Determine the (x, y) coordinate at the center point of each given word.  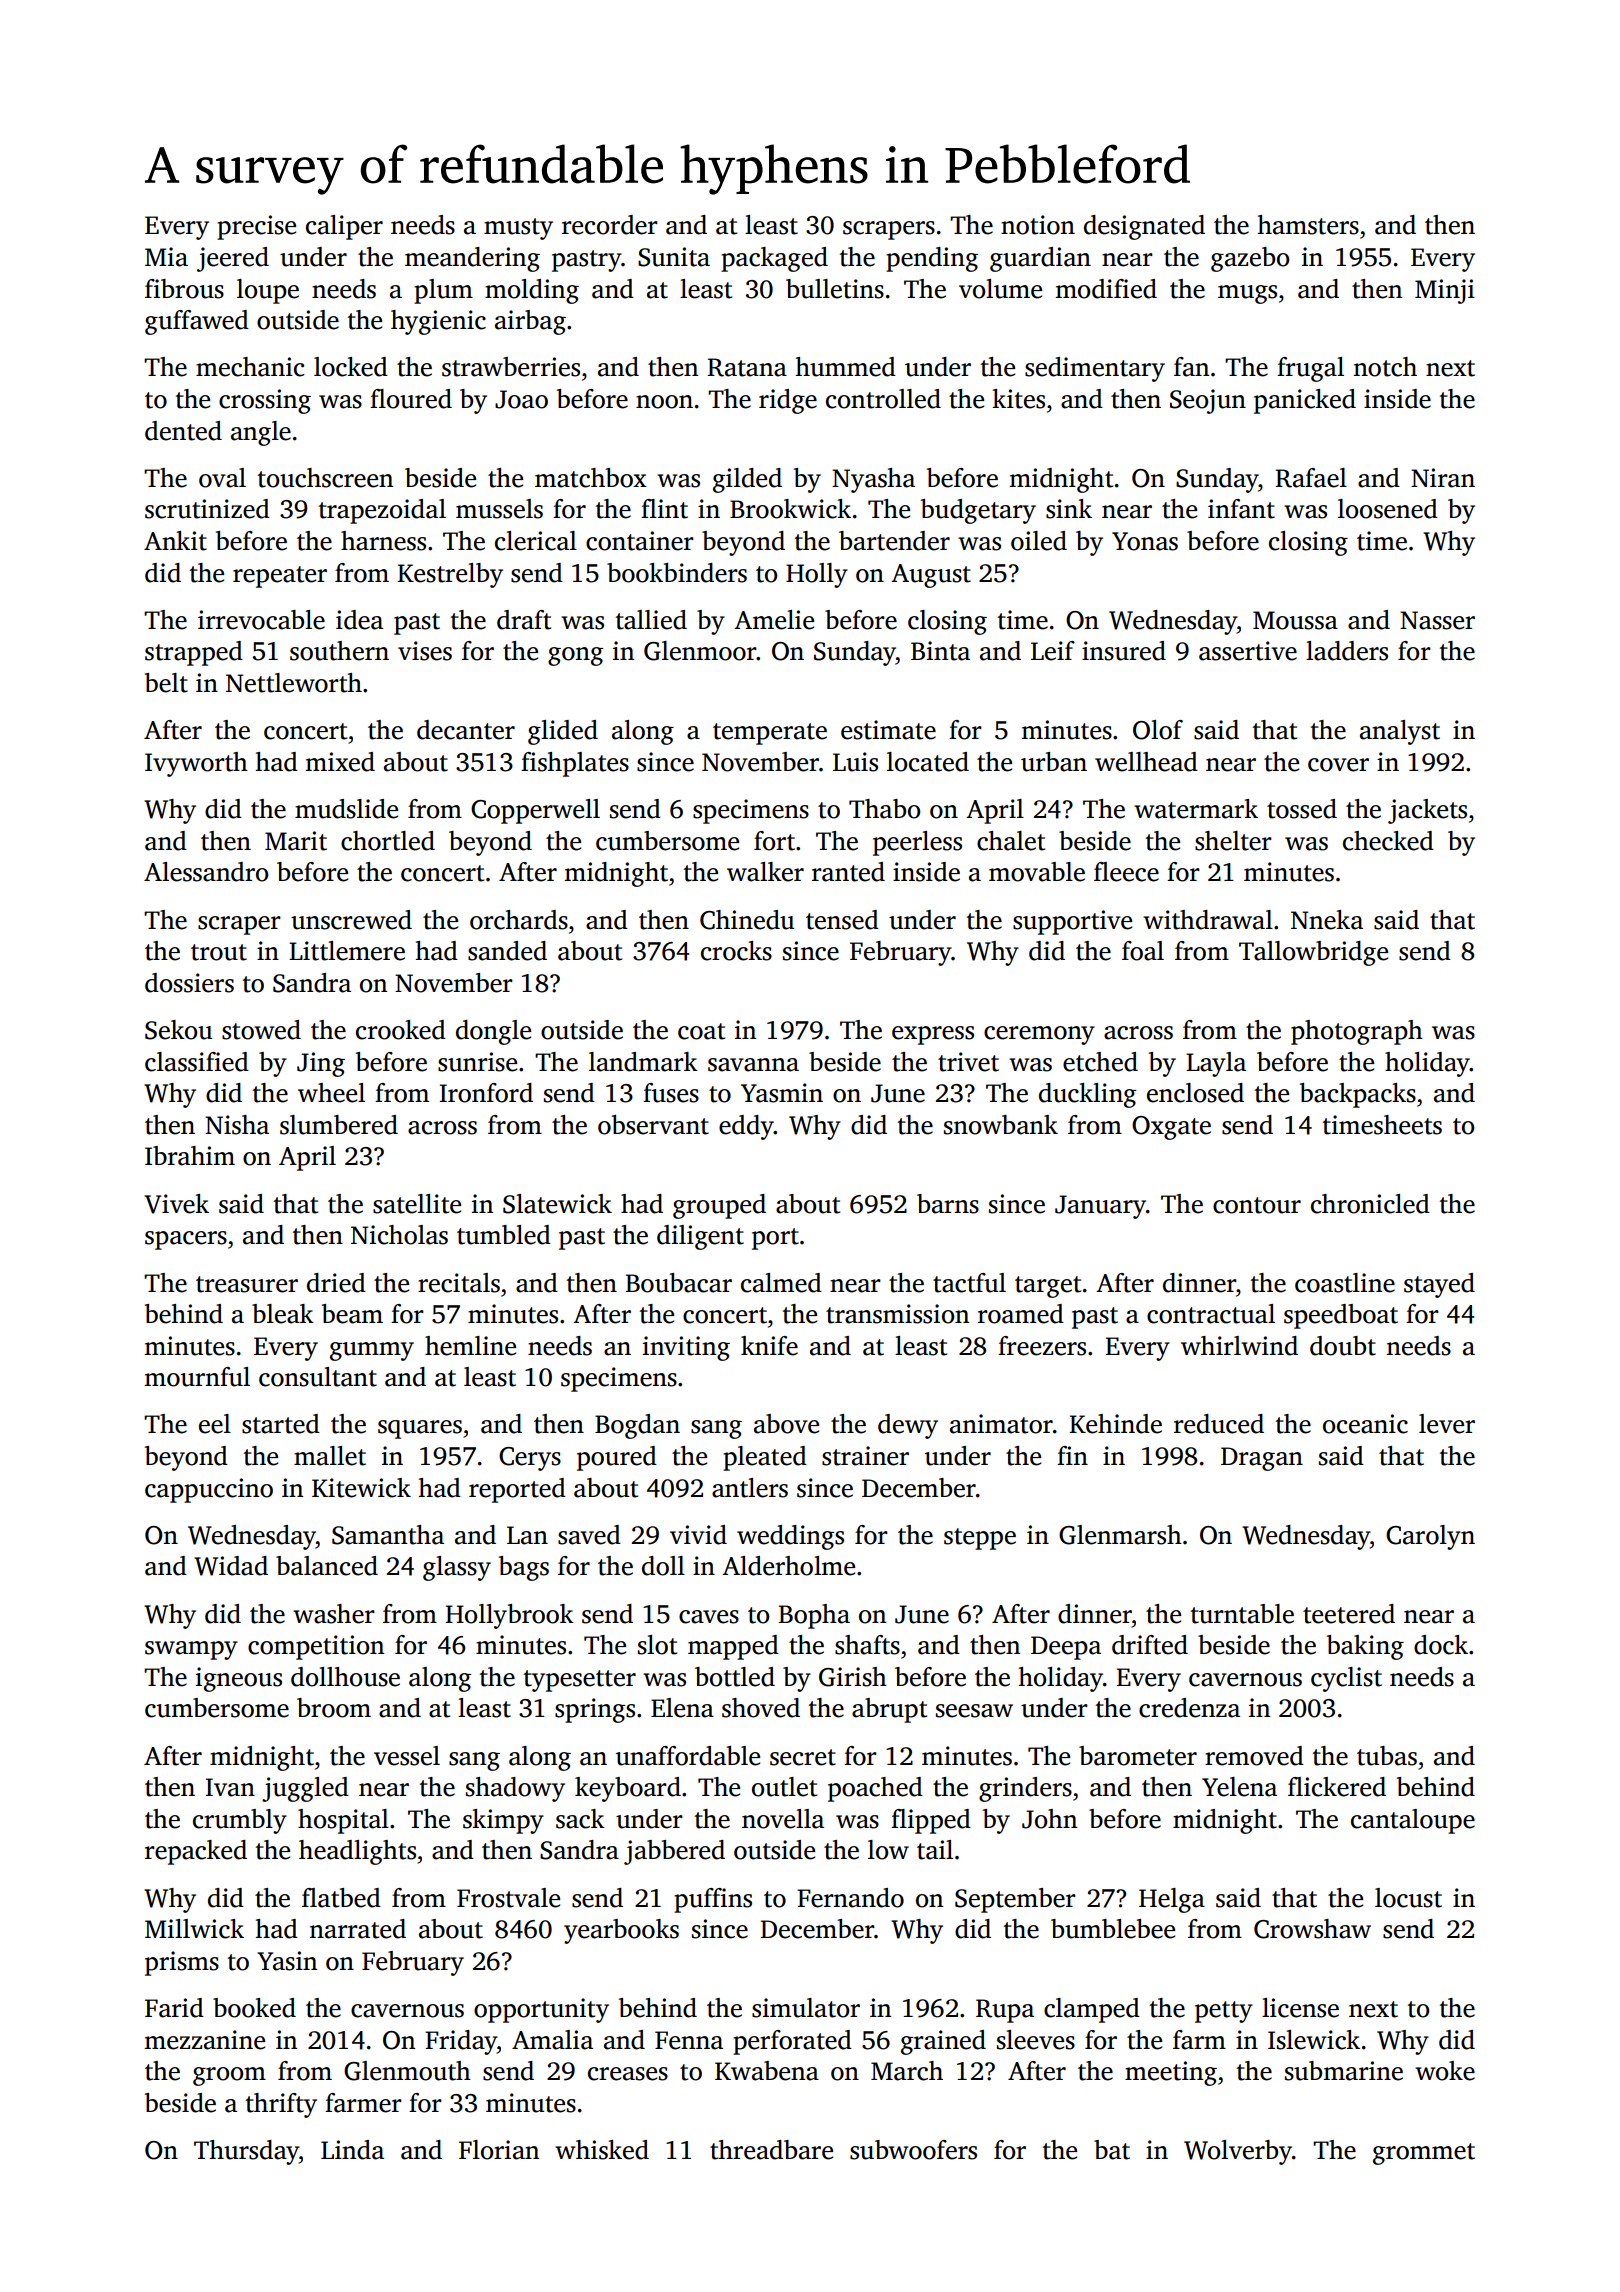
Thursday (246, 2152)
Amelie (774, 620)
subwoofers (913, 2150)
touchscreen (325, 478)
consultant (318, 1377)
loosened (1388, 509)
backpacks (1358, 1095)
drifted (1150, 1645)
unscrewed (351, 920)
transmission (897, 1314)
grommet (1424, 2154)
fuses (671, 1093)
